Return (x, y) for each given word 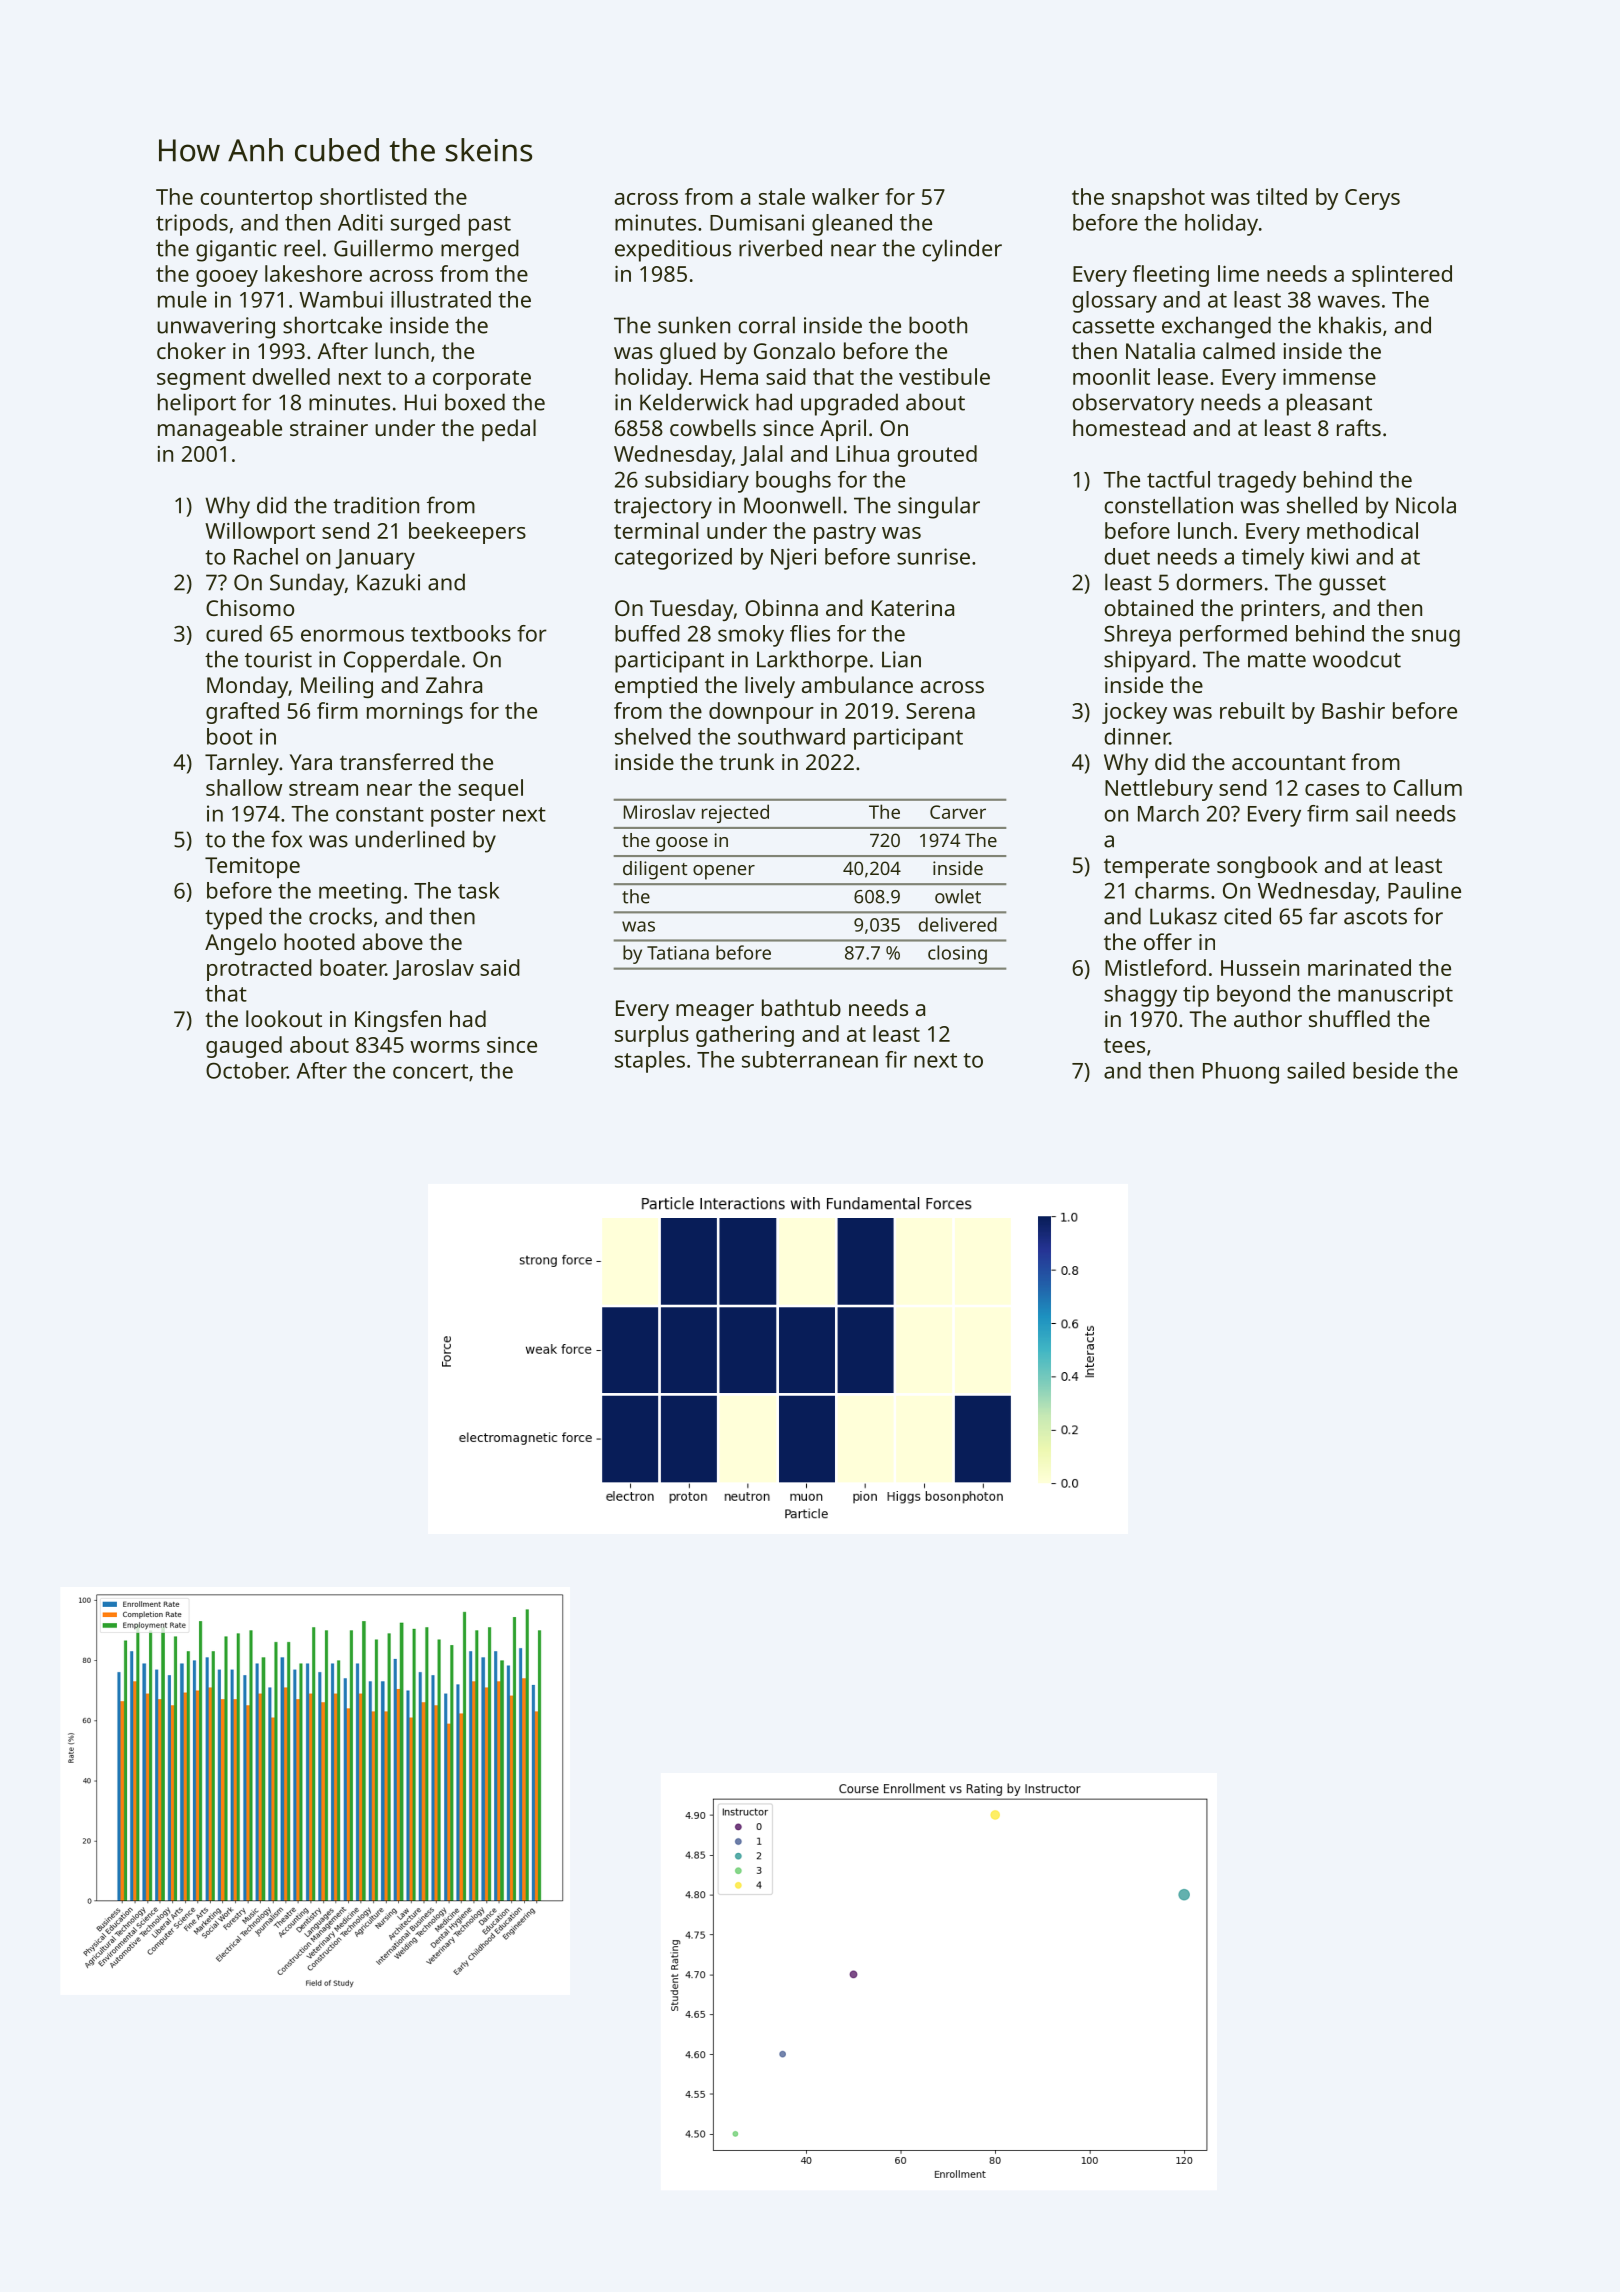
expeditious (673, 250)
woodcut (1357, 659)
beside (1385, 1070)
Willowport (260, 533)
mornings (415, 713)
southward (791, 736)
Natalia (1160, 350)
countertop (256, 200)
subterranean (810, 1059)
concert (430, 1071)
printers (1280, 610)
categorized (673, 559)
